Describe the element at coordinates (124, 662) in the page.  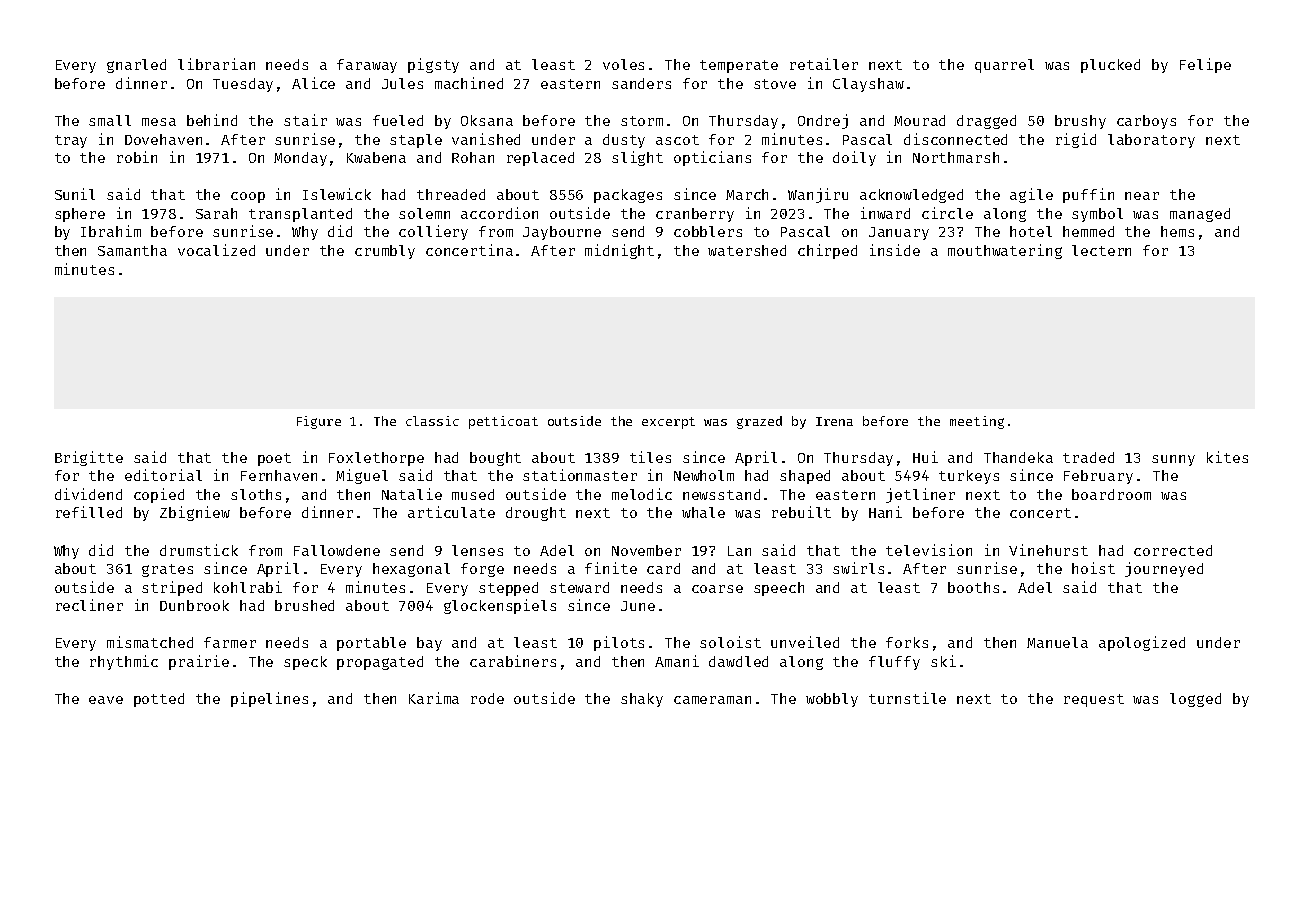
I see `rhythmic` at that location.
